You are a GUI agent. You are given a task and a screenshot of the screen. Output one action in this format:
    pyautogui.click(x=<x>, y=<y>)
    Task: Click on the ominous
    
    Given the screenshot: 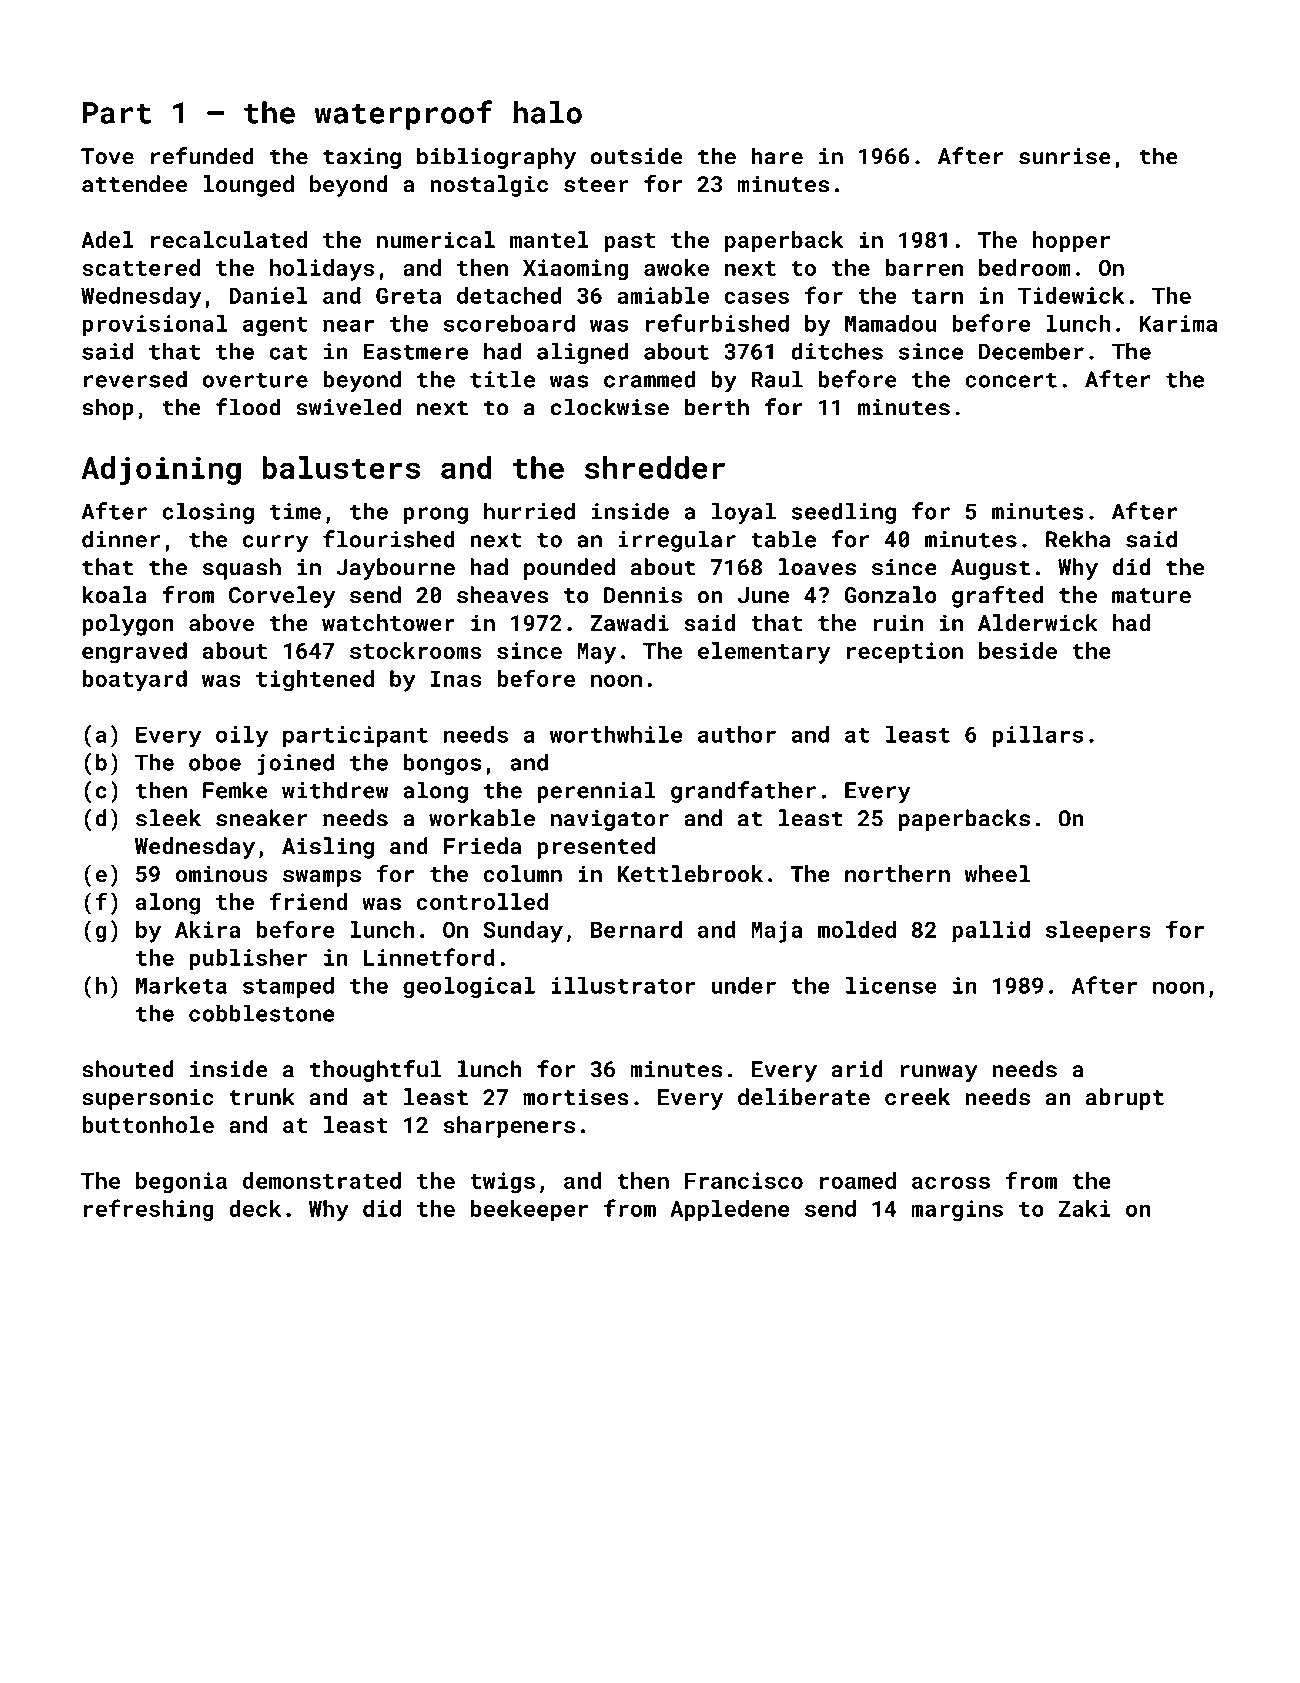 What is the action you would take?
    pyautogui.click(x=221, y=873)
